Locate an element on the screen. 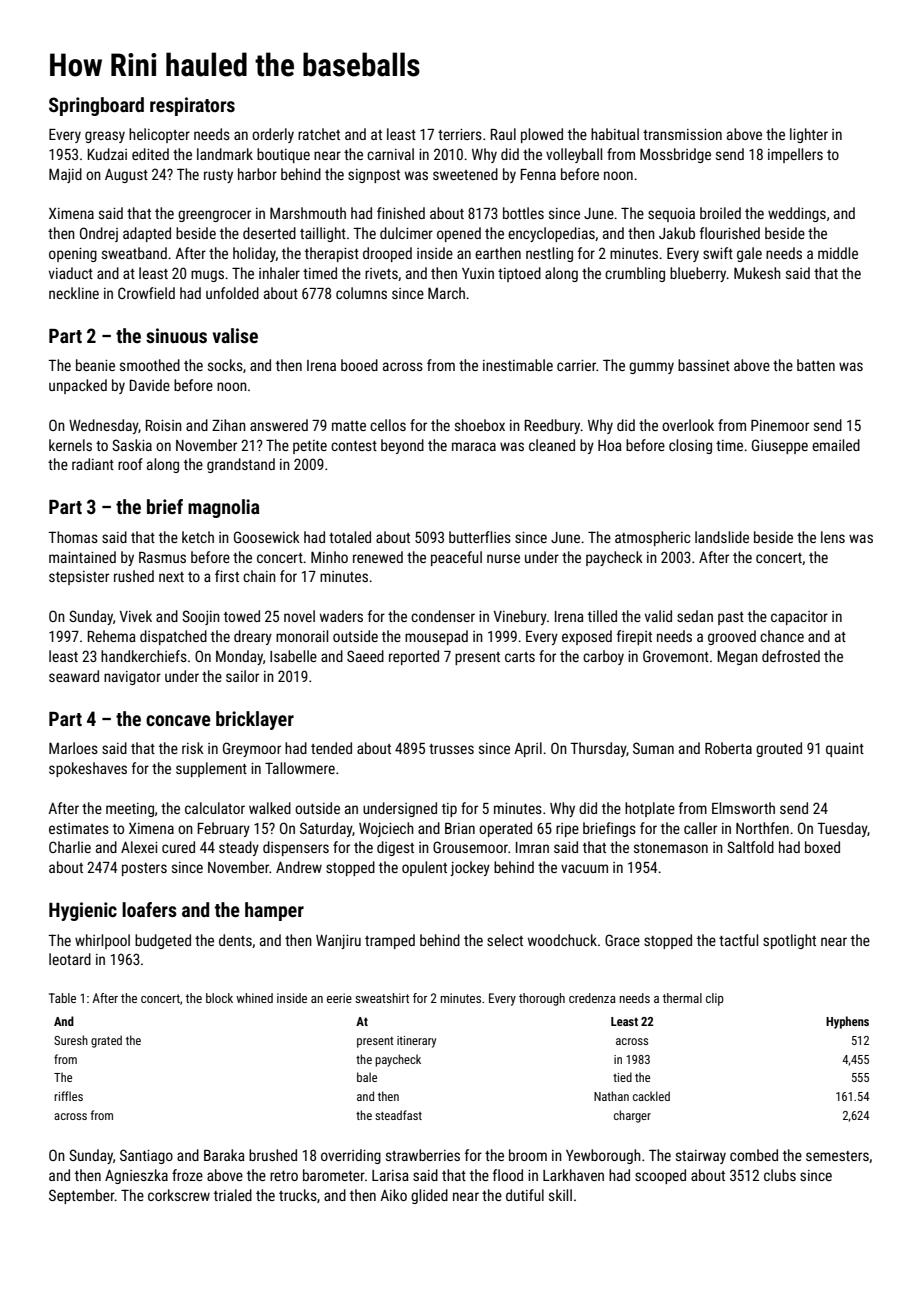 The height and width of the screenshot is (1308, 924). estimates is located at coordinates (79, 828).
